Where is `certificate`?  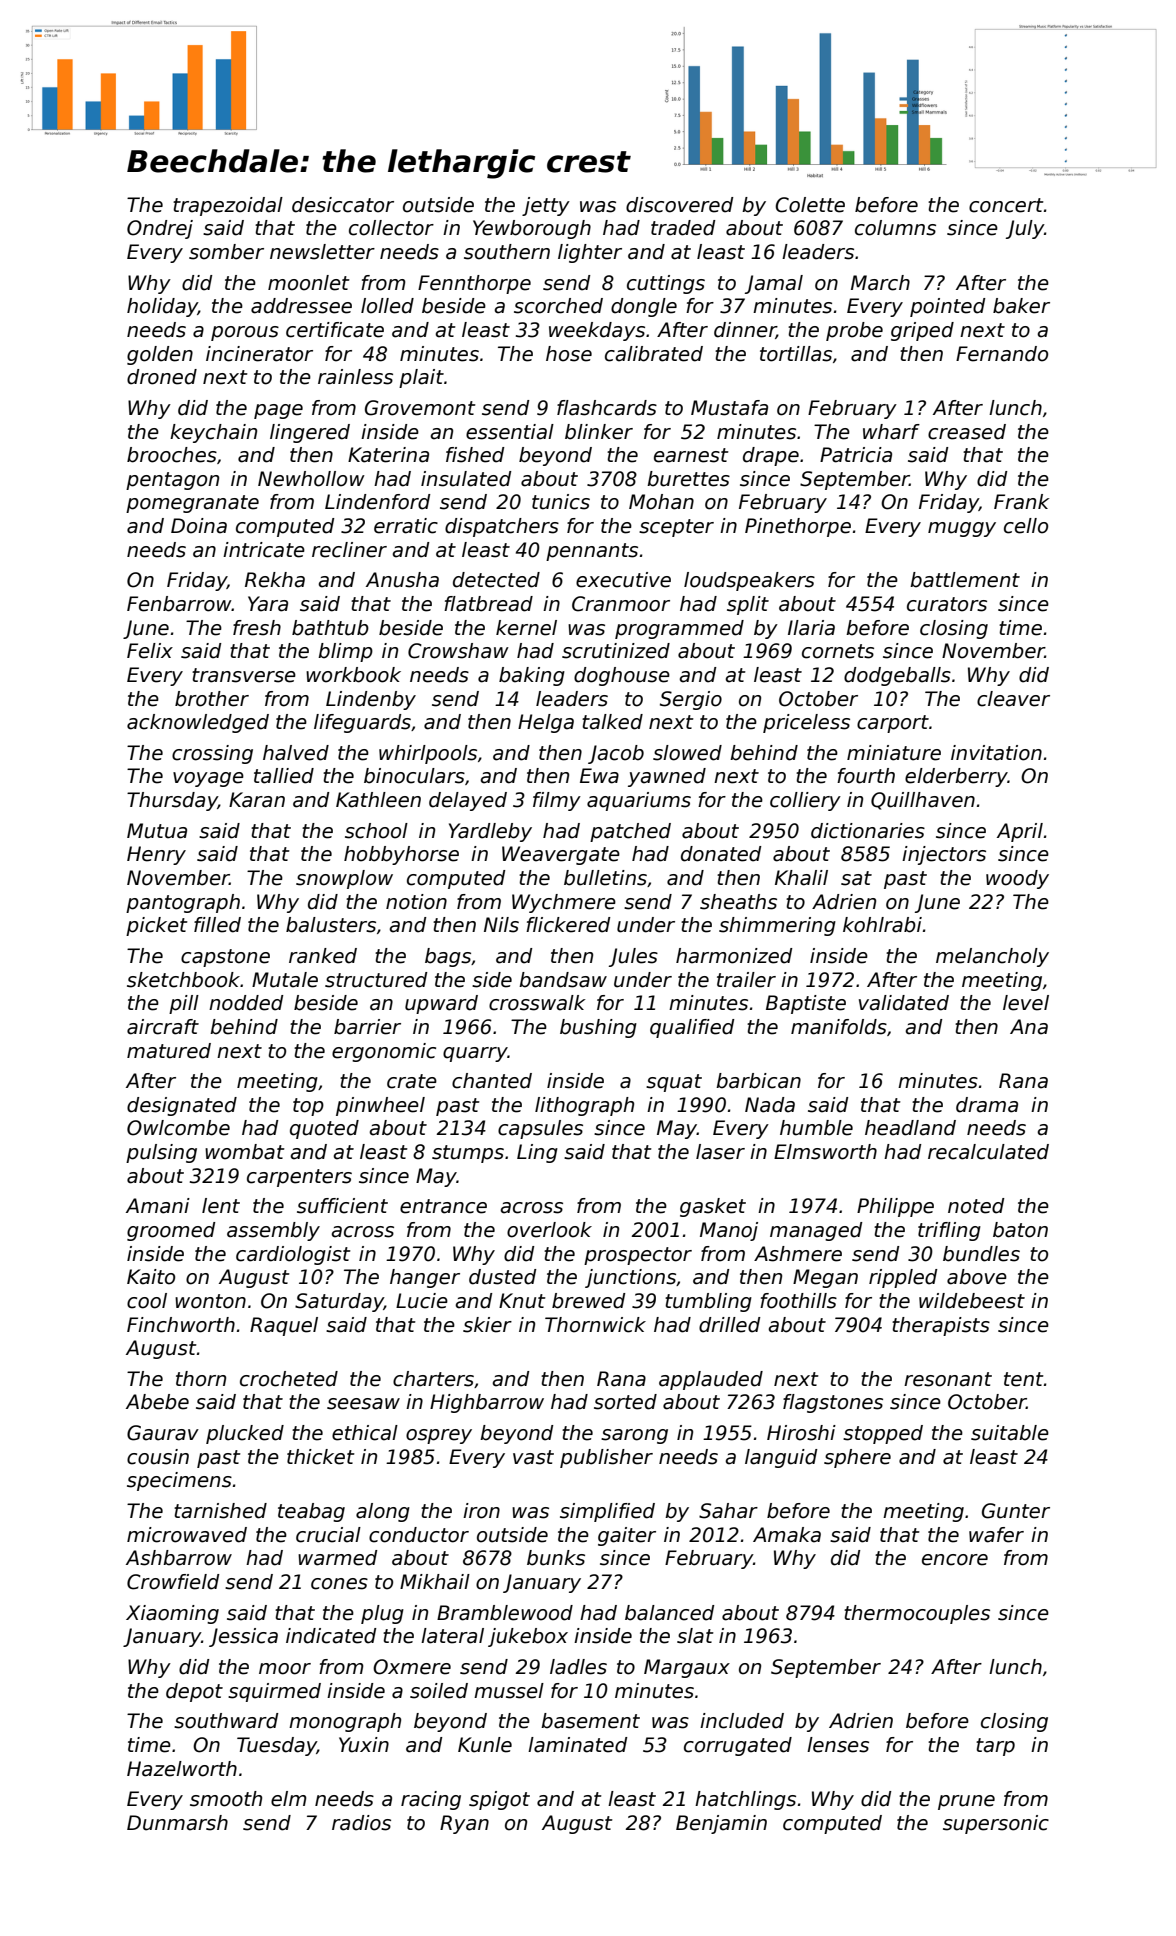
certificate is located at coordinates (335, 330).
